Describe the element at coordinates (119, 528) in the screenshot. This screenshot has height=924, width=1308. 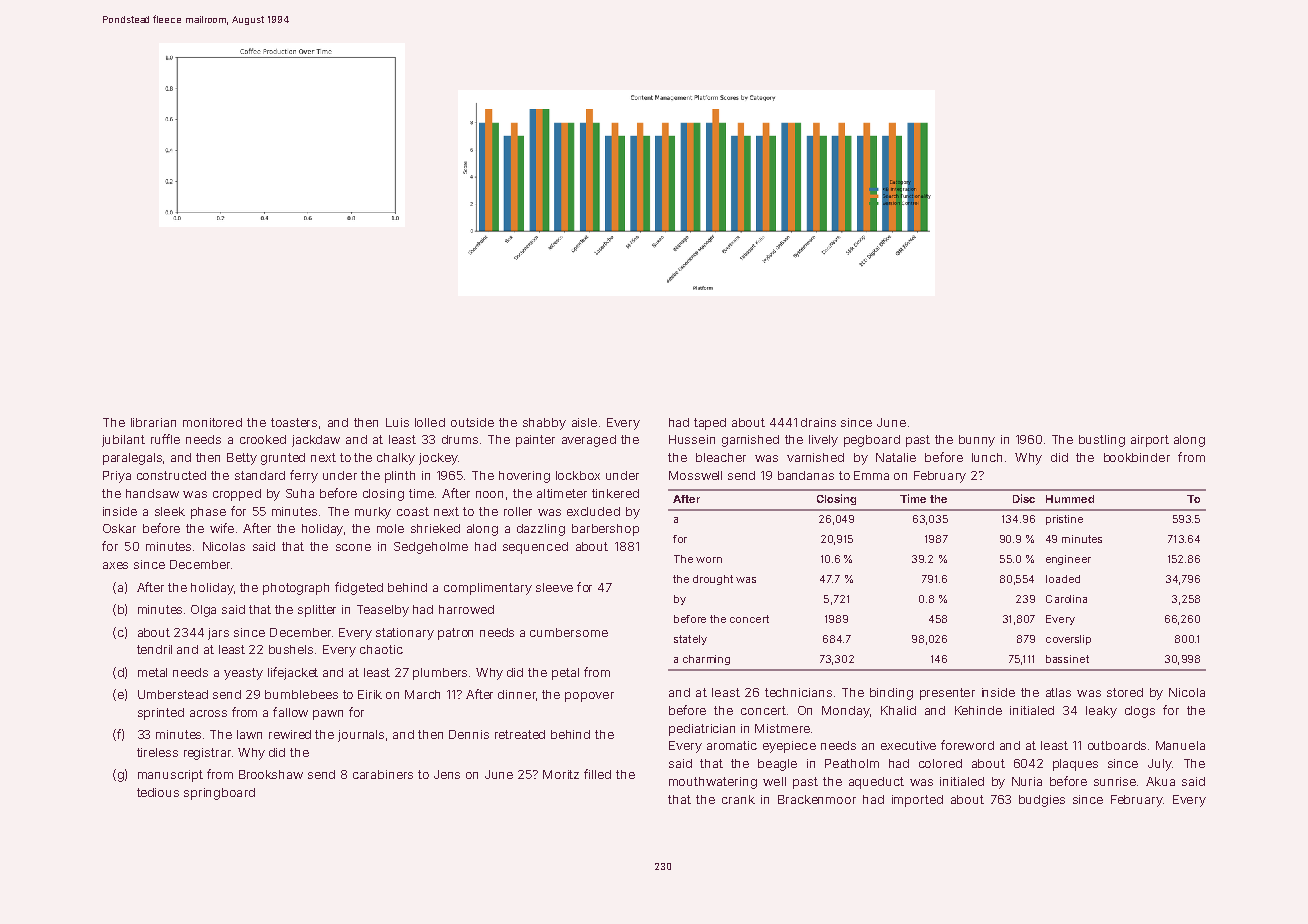
I see `Oskar` at that location.
